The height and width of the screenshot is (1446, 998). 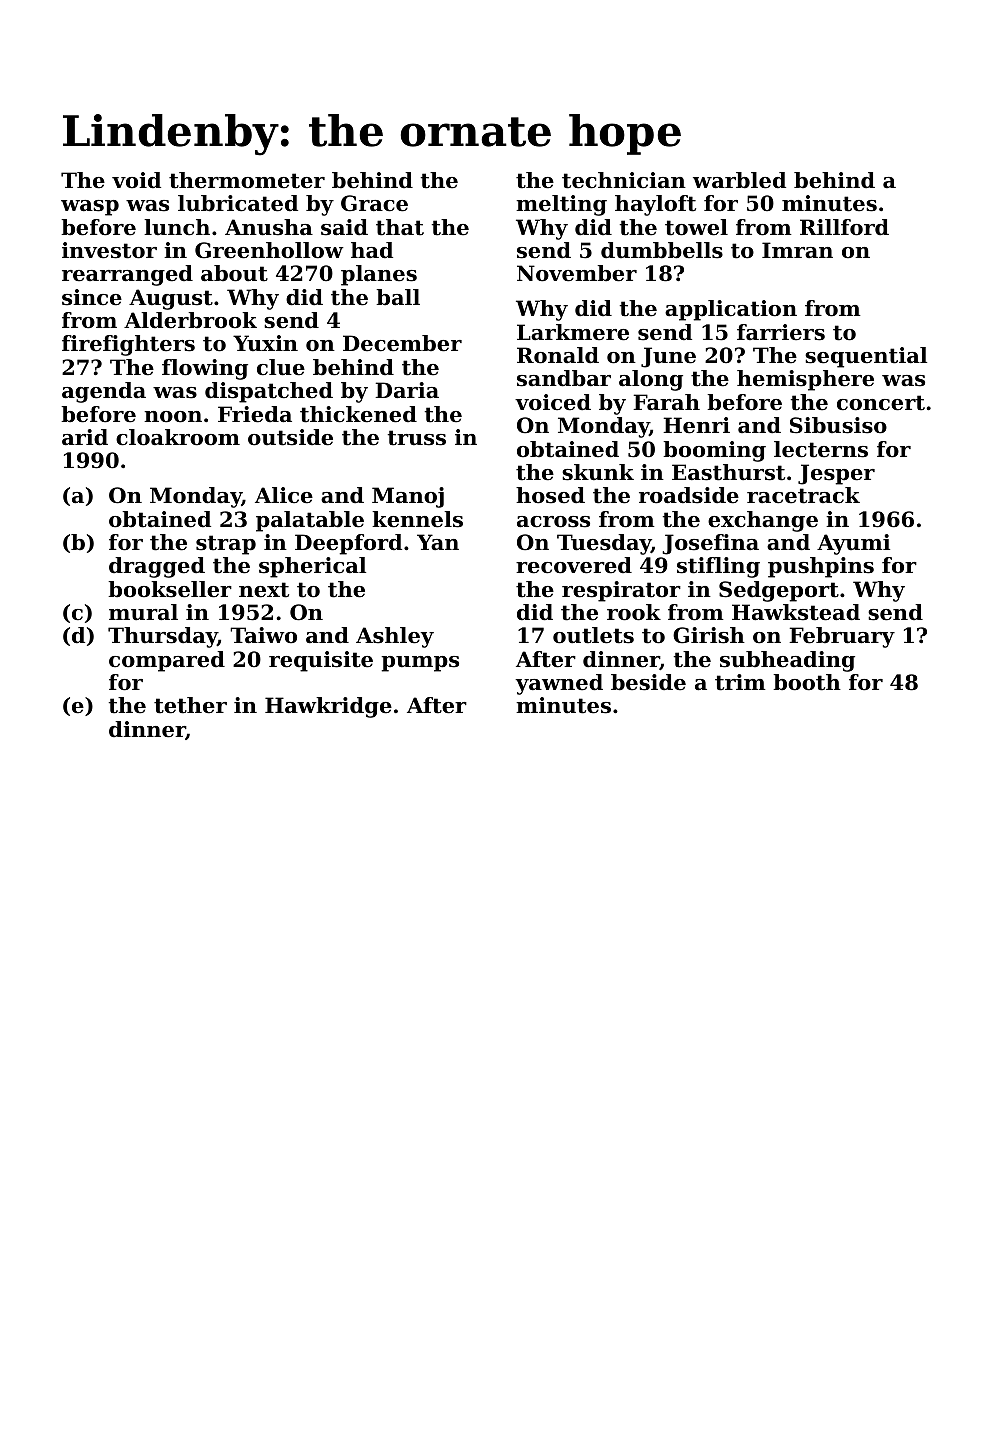 I want to click on December, so click(x=402, y=343).
